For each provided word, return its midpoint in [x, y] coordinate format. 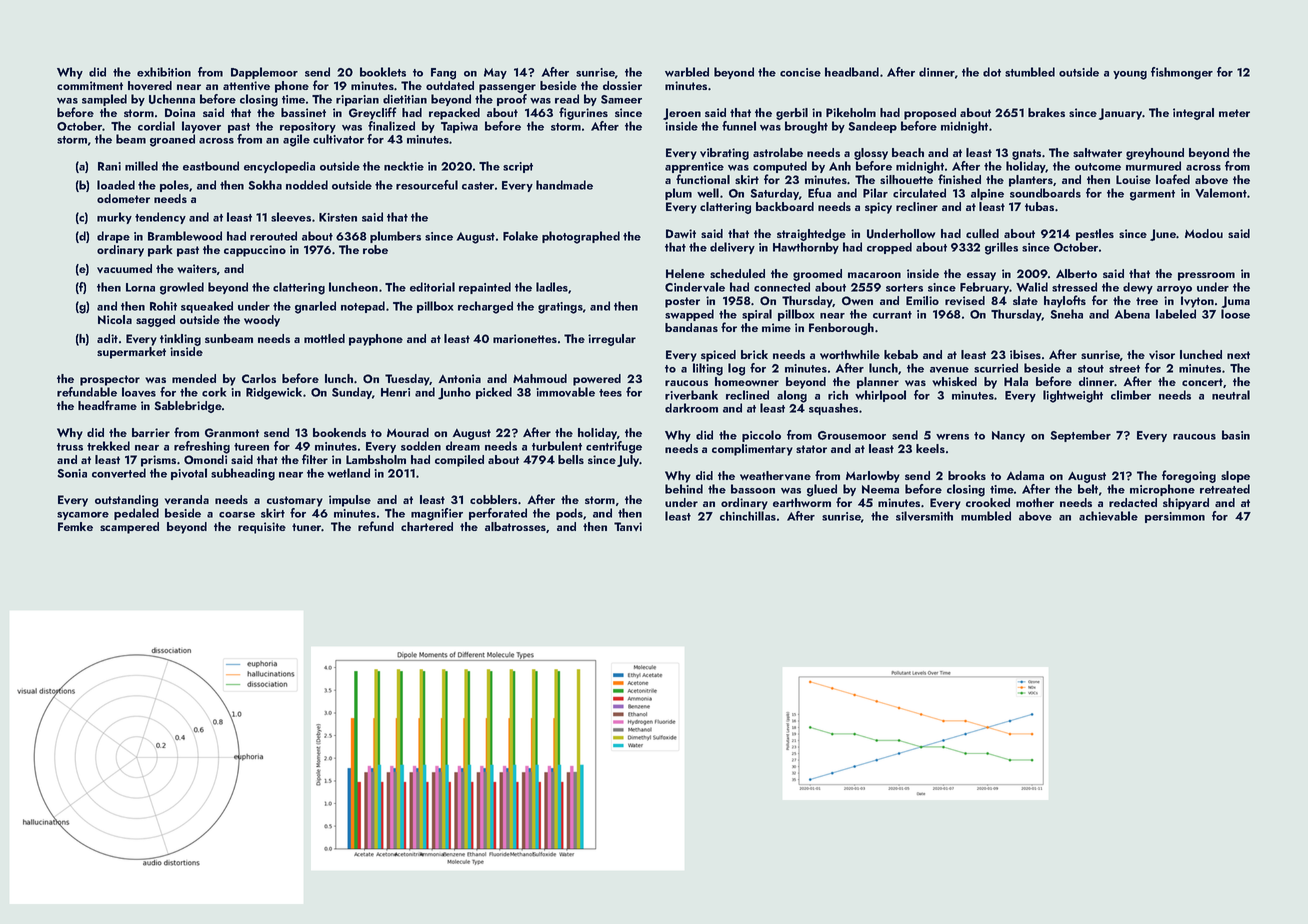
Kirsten [338, 217]
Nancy [1008, 436]
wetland [348, 473]
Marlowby [873, 477]
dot [992, 72]
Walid [1032, 287]
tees [610, 393]
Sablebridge [188, 407]
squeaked [207, 307]
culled [982, 233]
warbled [687, 72]
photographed [581, 237]
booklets [383, 72]
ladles [552, 287]
